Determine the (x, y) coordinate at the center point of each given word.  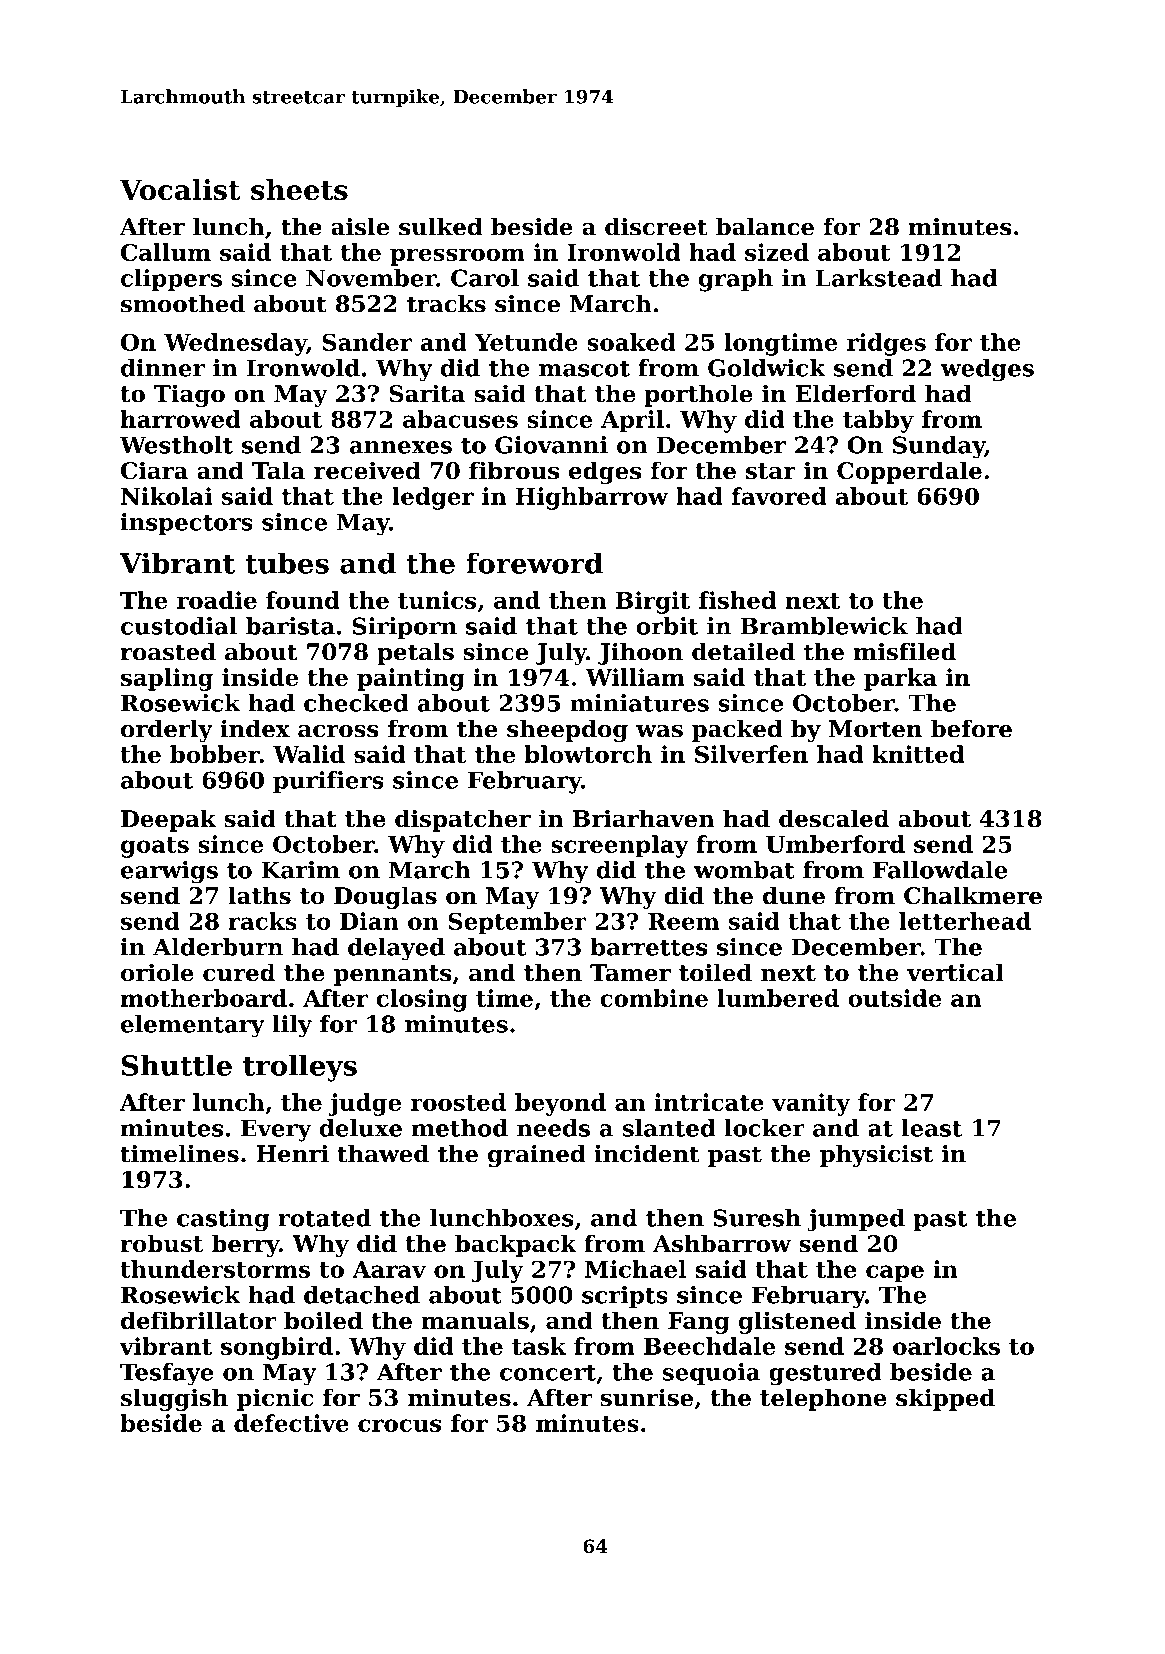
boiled (323, 1320)
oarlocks (946, 1346)
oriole (157, 972)
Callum (166, 252)
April (632, 421)
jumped (856, 1220)
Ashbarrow (722, 1243)
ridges (886, 344)
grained (537, 1155)
